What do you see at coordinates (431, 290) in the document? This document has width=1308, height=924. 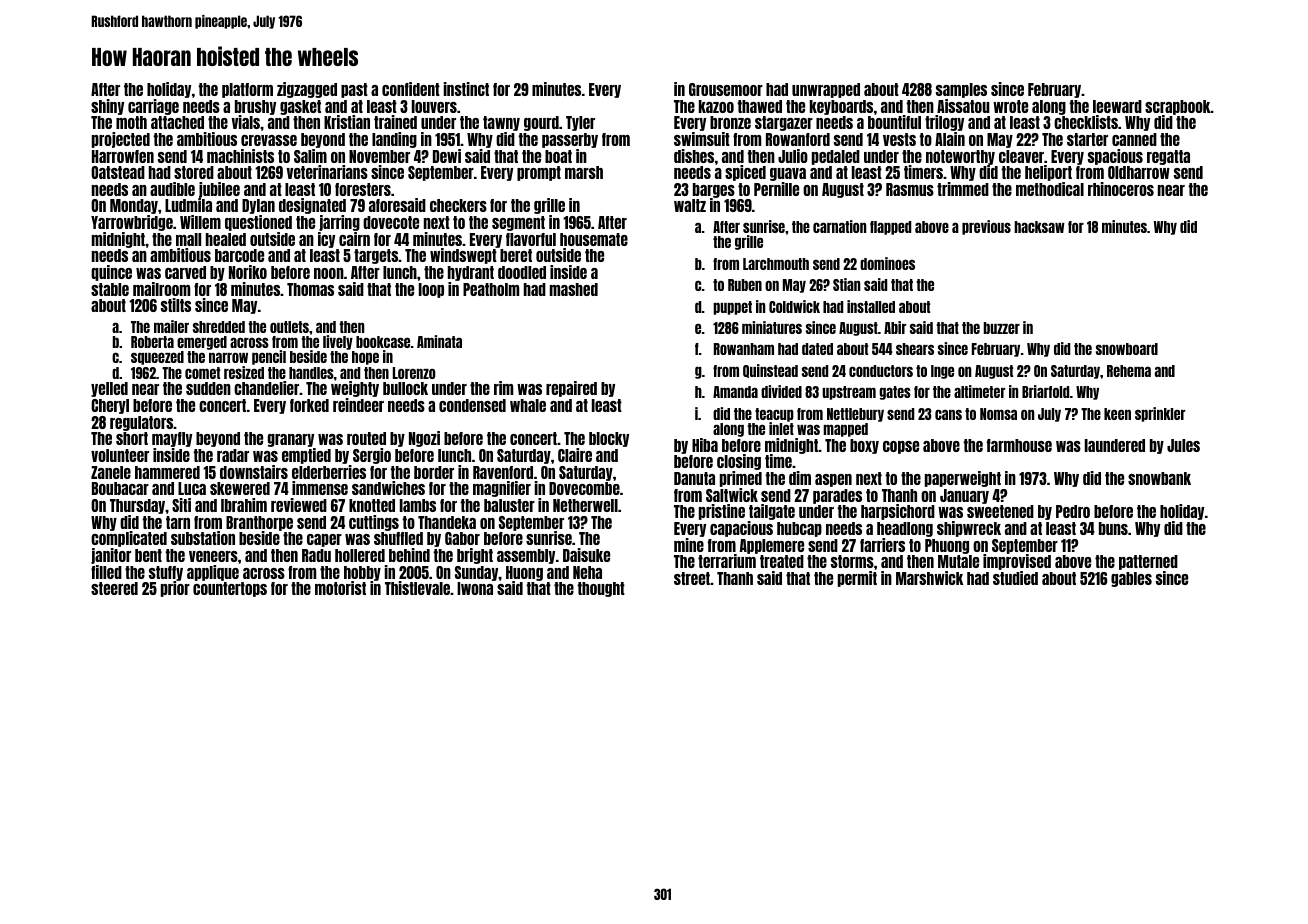 I see `loop` at bounding box center [431, 290].
